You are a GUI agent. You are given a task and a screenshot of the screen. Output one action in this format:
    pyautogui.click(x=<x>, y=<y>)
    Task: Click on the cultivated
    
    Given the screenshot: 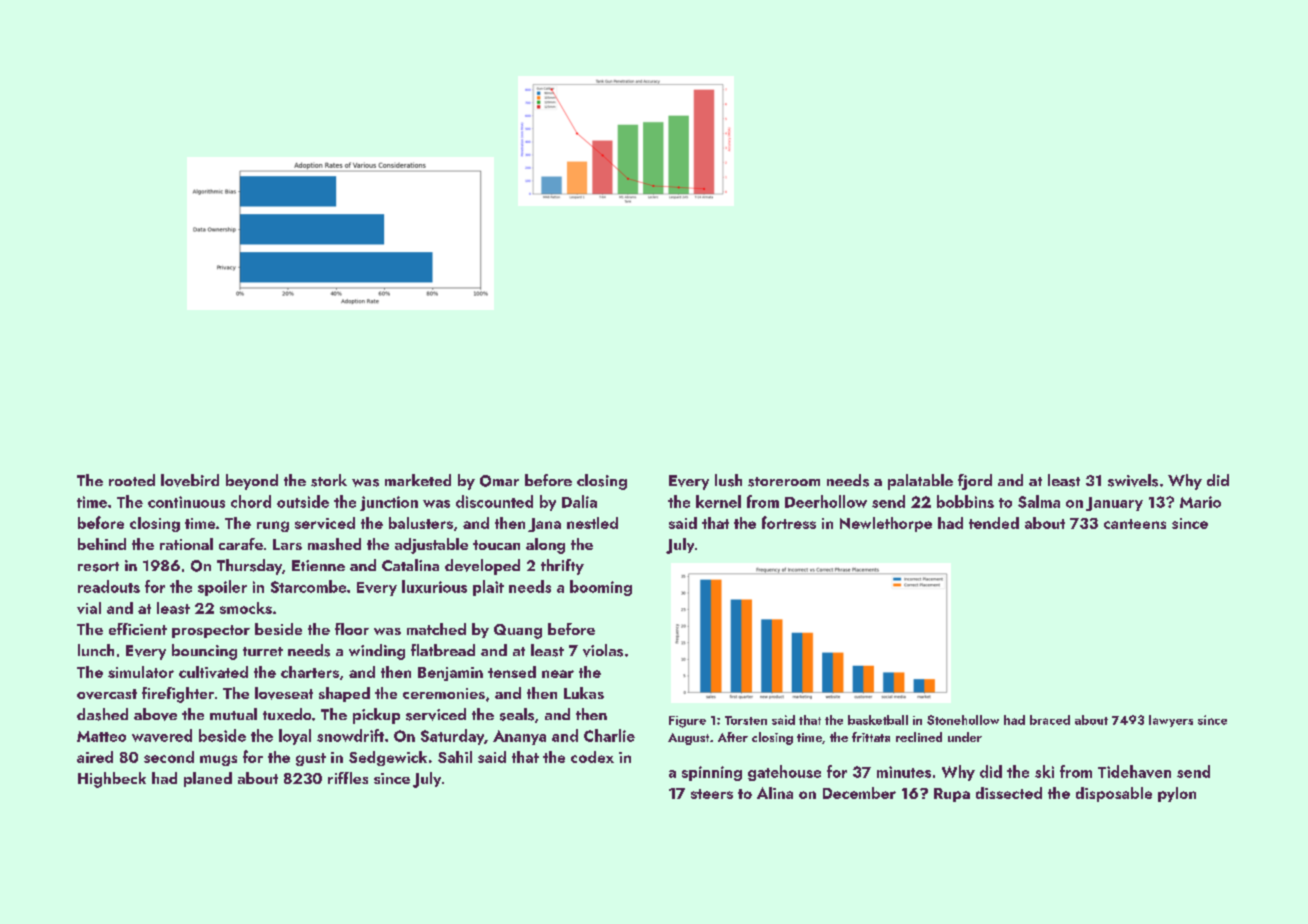 What is the action you would take?
    pyautogui.click(x=213, y=672)
